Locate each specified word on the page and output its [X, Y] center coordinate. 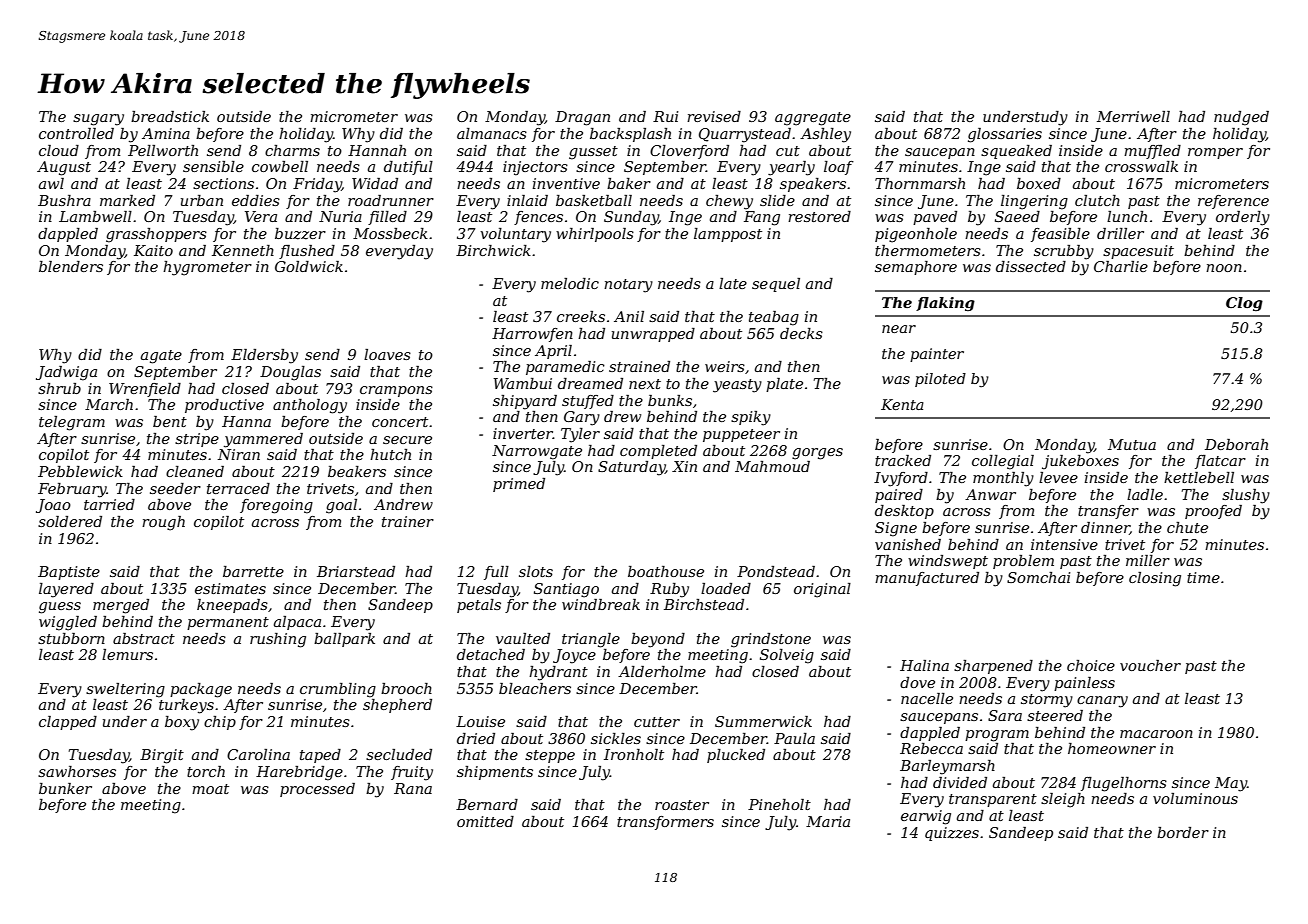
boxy [182, 723]
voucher [1150, 665]
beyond [658, 640]
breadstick [170, 116]
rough [163, 523]
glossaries [1005, 135]
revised [714, 116]
